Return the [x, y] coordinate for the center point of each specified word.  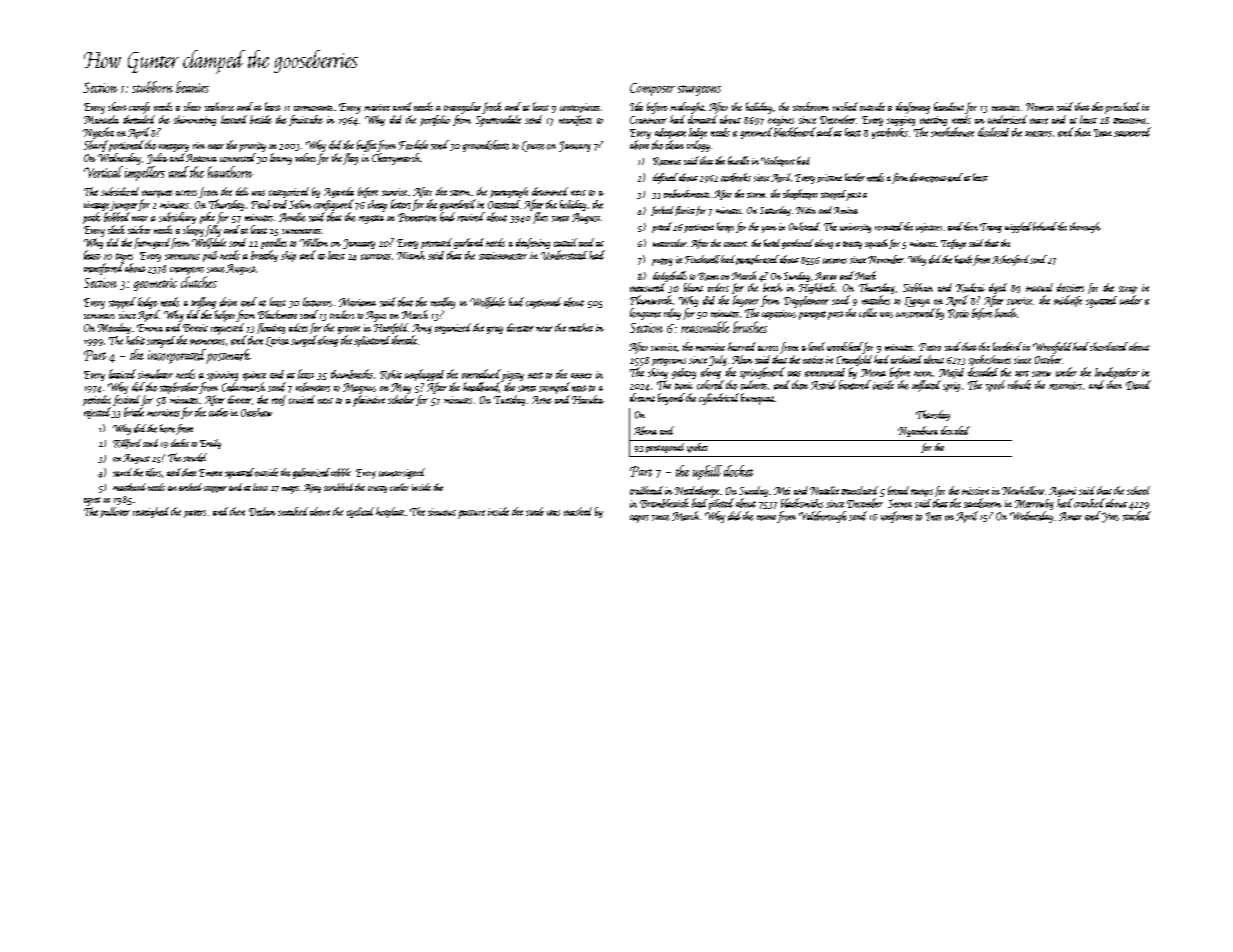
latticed [122, 374]
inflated [926, 386]
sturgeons [699, 90]
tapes [124, 258]
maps [290, 490]
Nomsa [1040, 107]
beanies [192, 87]
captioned [543, 303]
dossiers [1070, 287]
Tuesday [509, 400]
